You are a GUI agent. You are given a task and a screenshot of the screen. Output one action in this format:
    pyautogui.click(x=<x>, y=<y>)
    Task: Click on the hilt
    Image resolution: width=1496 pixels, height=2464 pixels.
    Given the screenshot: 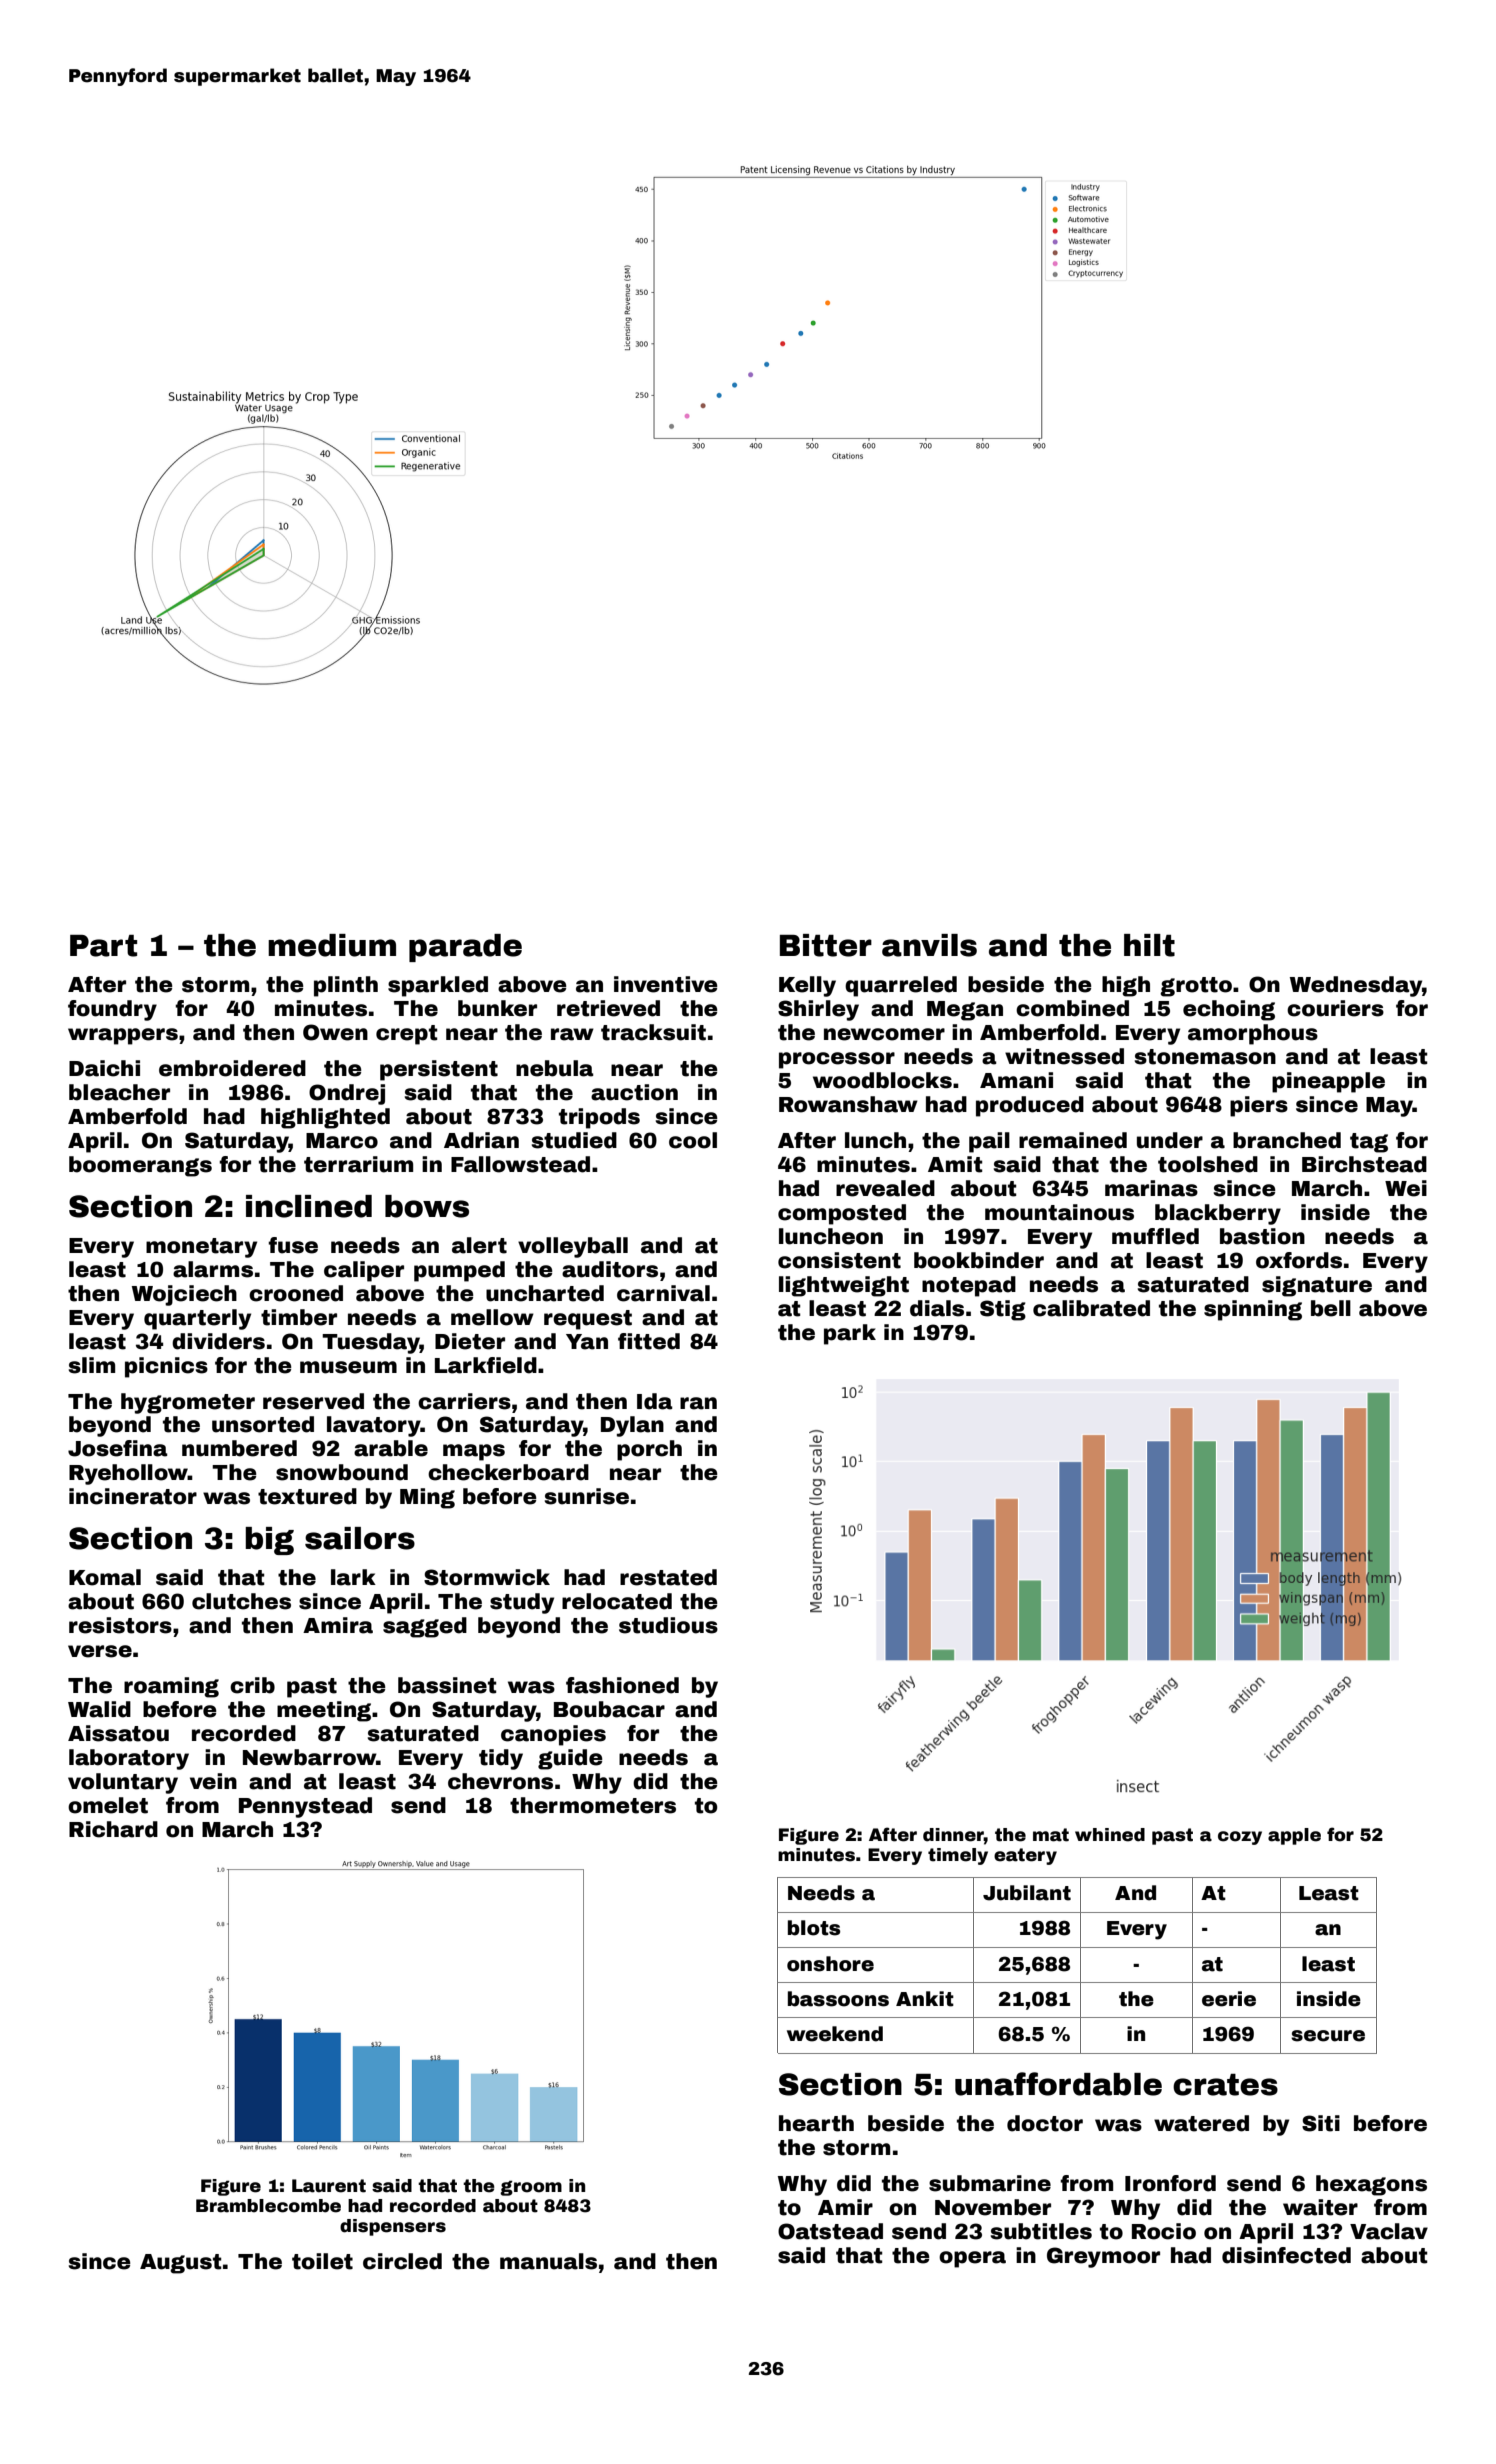 What is the action you would take?
    pyautogui.click(x=1149, y=945)
